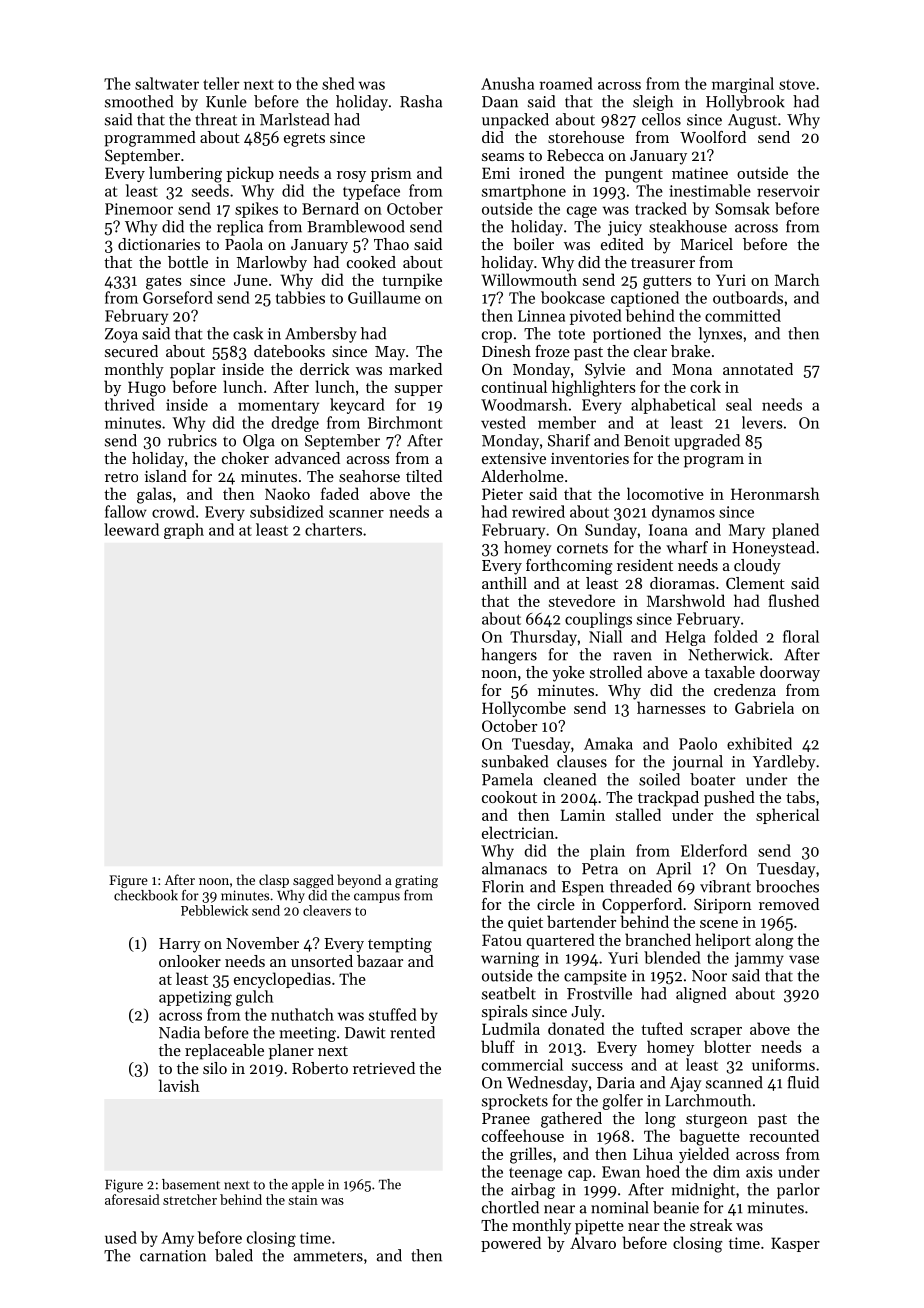 The image size is (924, 1308). Describe the element at coordinates (184, 531) in the page. I see `graph` at that location.
